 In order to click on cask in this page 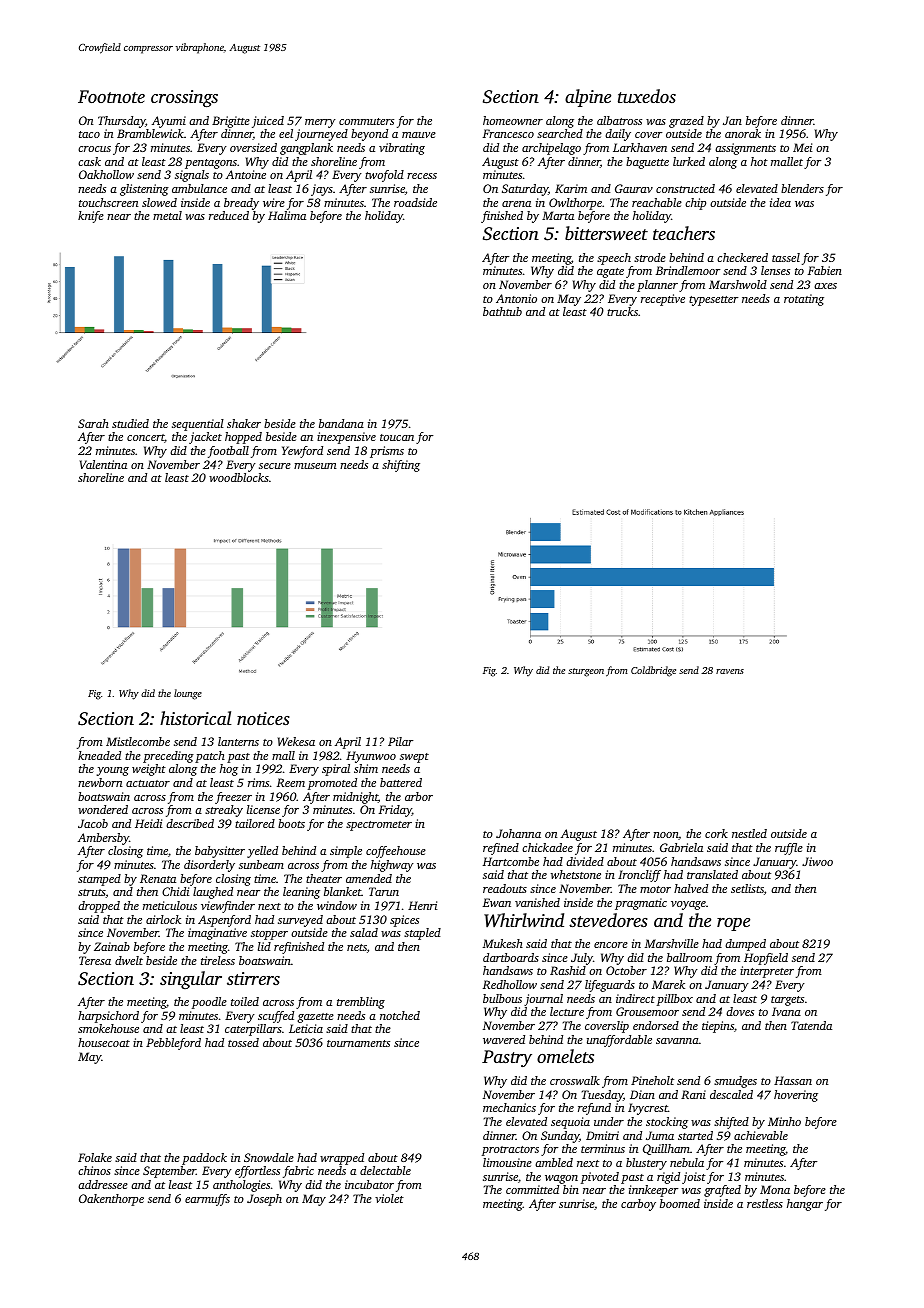, I will do `click(89, 161)`.
